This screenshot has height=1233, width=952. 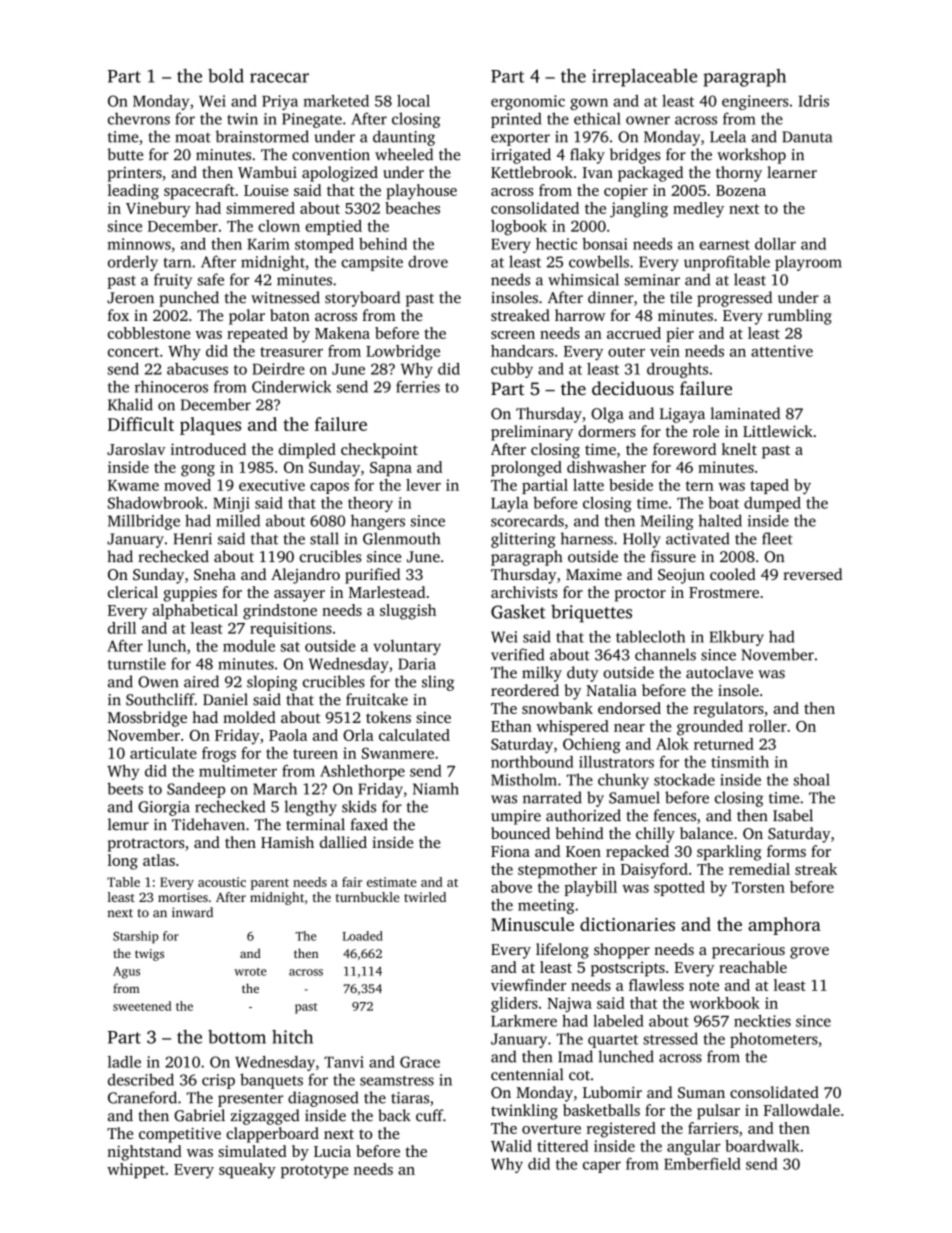 What do you see at coordinates (627, 924) in the screenshot?
I see `dictionaries` at bounding box center [627, 924].
